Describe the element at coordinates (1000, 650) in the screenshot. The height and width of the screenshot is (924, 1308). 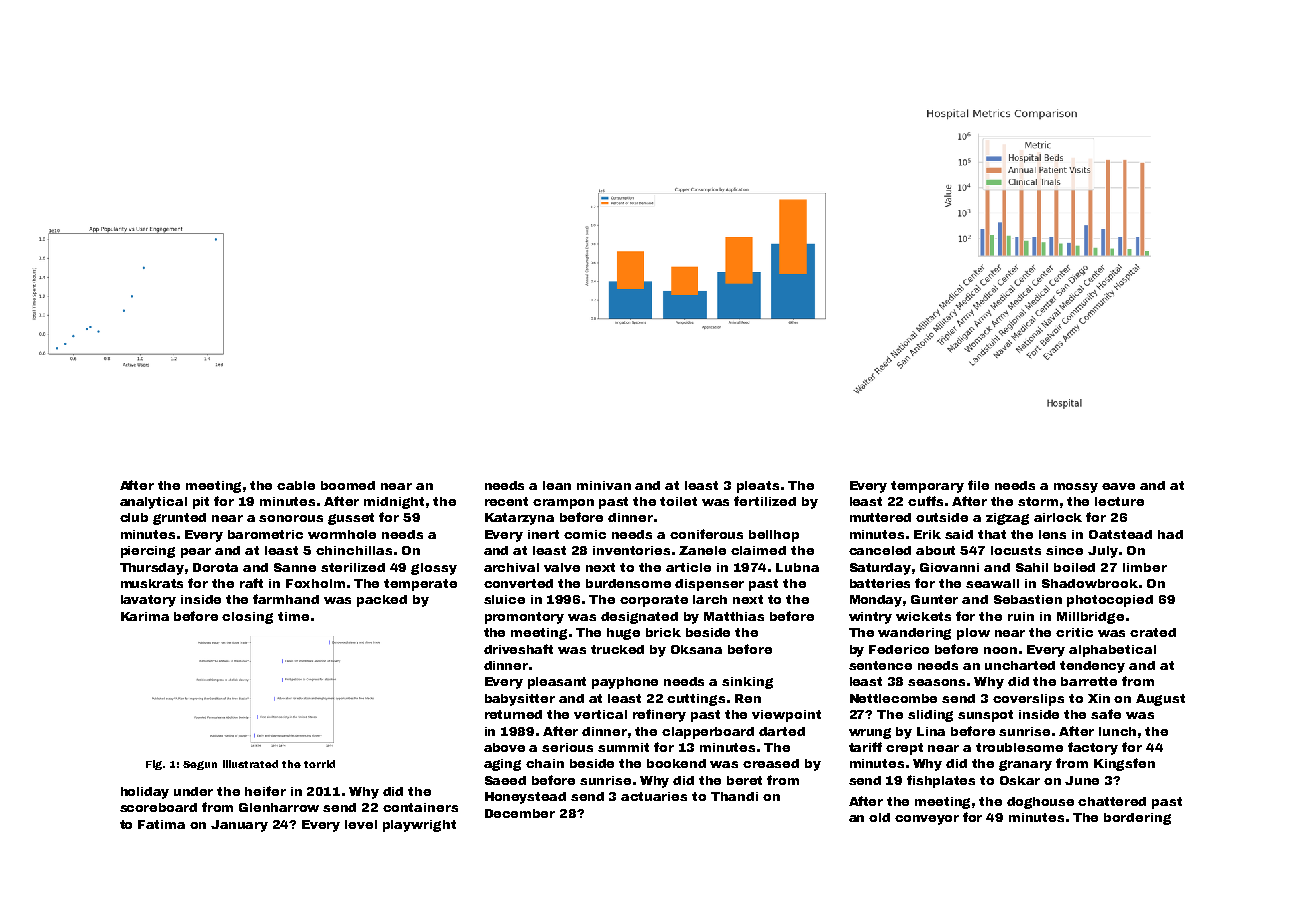
I see `noon` at that location.
